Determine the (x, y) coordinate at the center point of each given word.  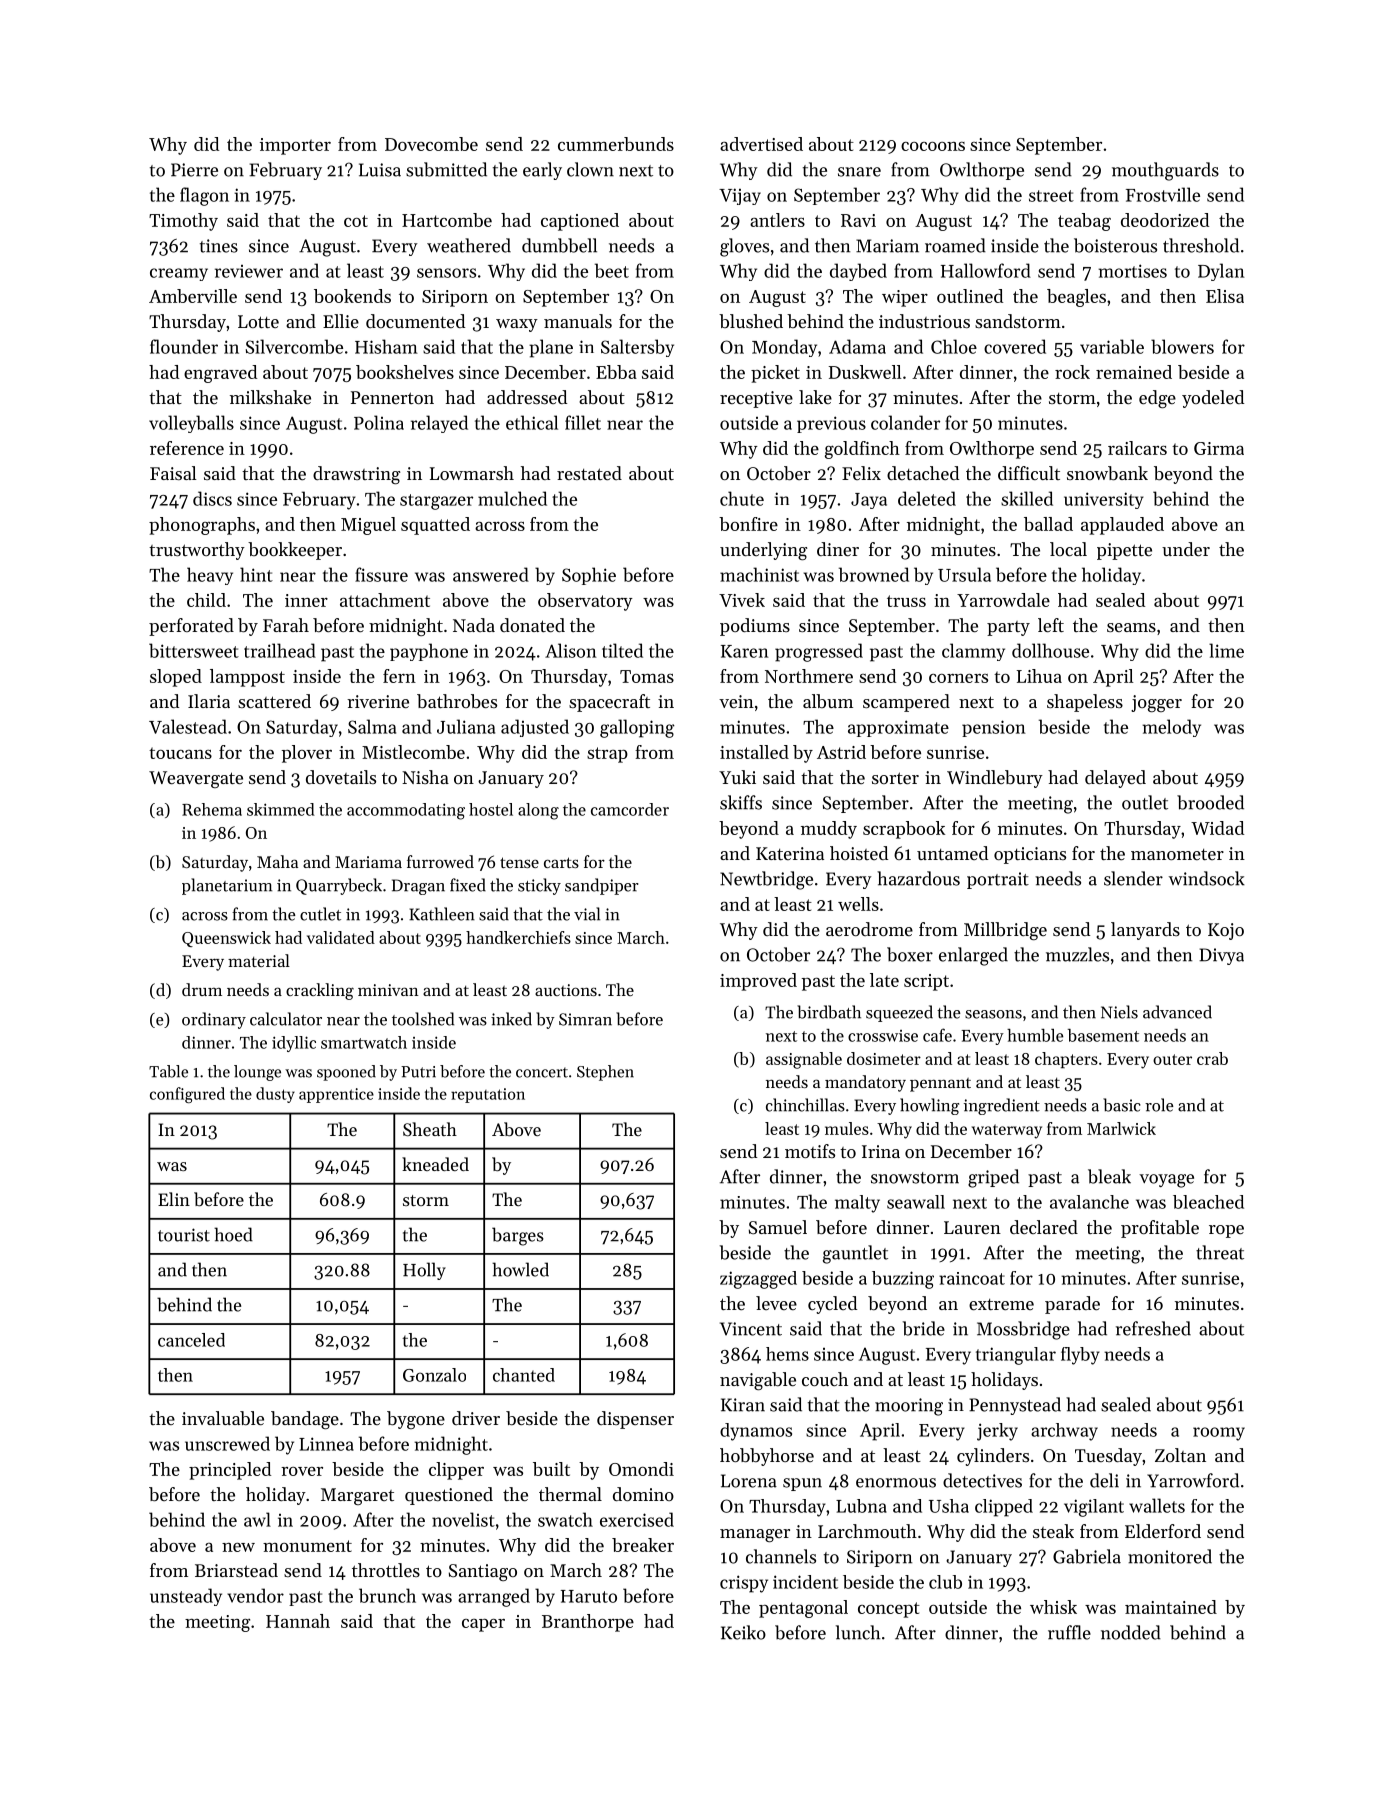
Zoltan (1180, 1455)
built (551, 1469)
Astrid (841, 752)
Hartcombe (447, 220)
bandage (305, 1420)
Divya (1221, 956)
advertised (761, 144)
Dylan (1221, 272)
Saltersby (637, 348)
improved (758, 982)
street (1051, 196)
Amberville (193, 296)
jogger (1156, 703)
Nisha (425, 777)
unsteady (186, 1597)
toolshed (423, 1019)
